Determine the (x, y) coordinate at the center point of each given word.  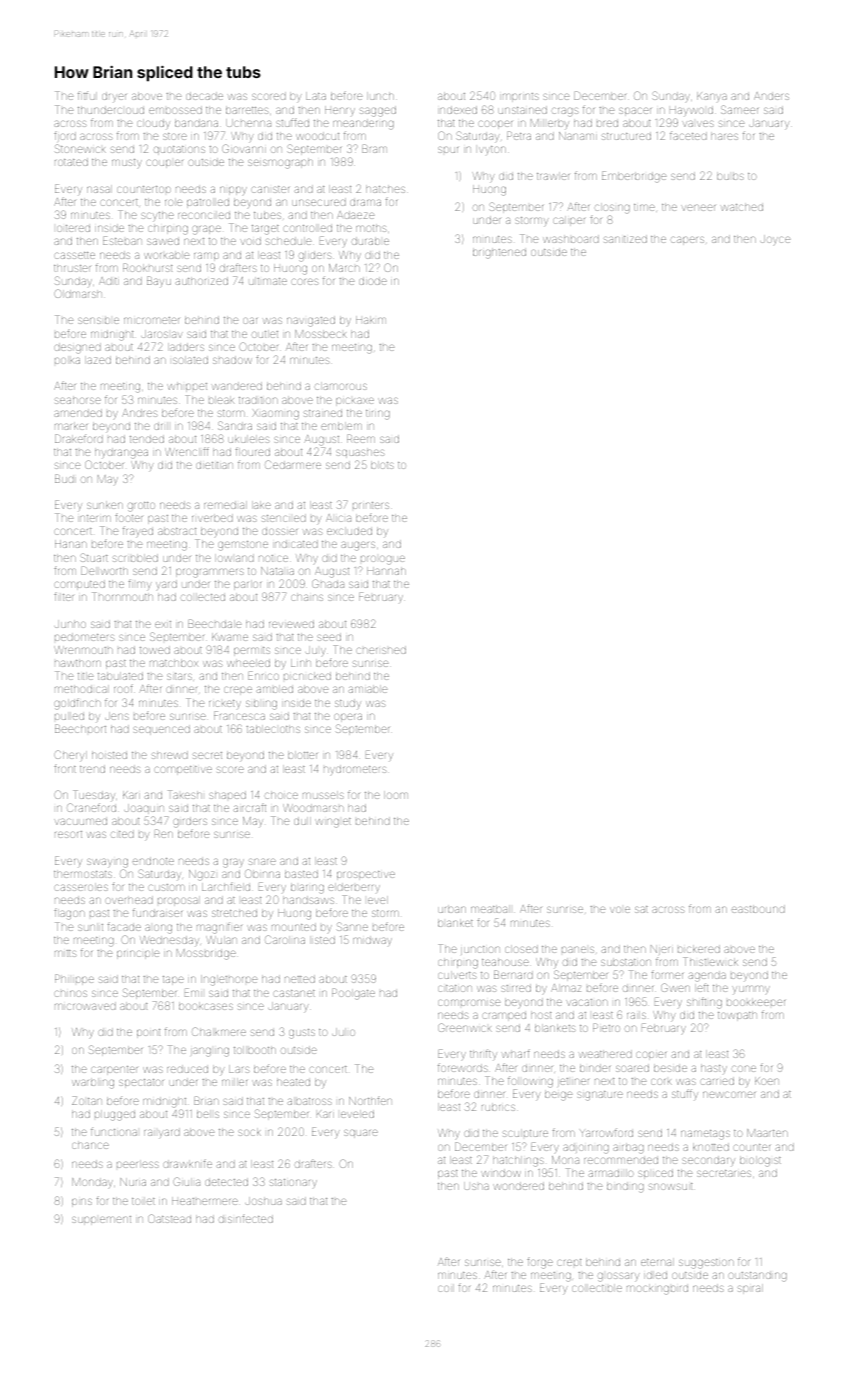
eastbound (758, 909)
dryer (114, 97)
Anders (771, 96)
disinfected (246, 1219)
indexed (457, 110)
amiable (368, 689)
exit (163, 624)
